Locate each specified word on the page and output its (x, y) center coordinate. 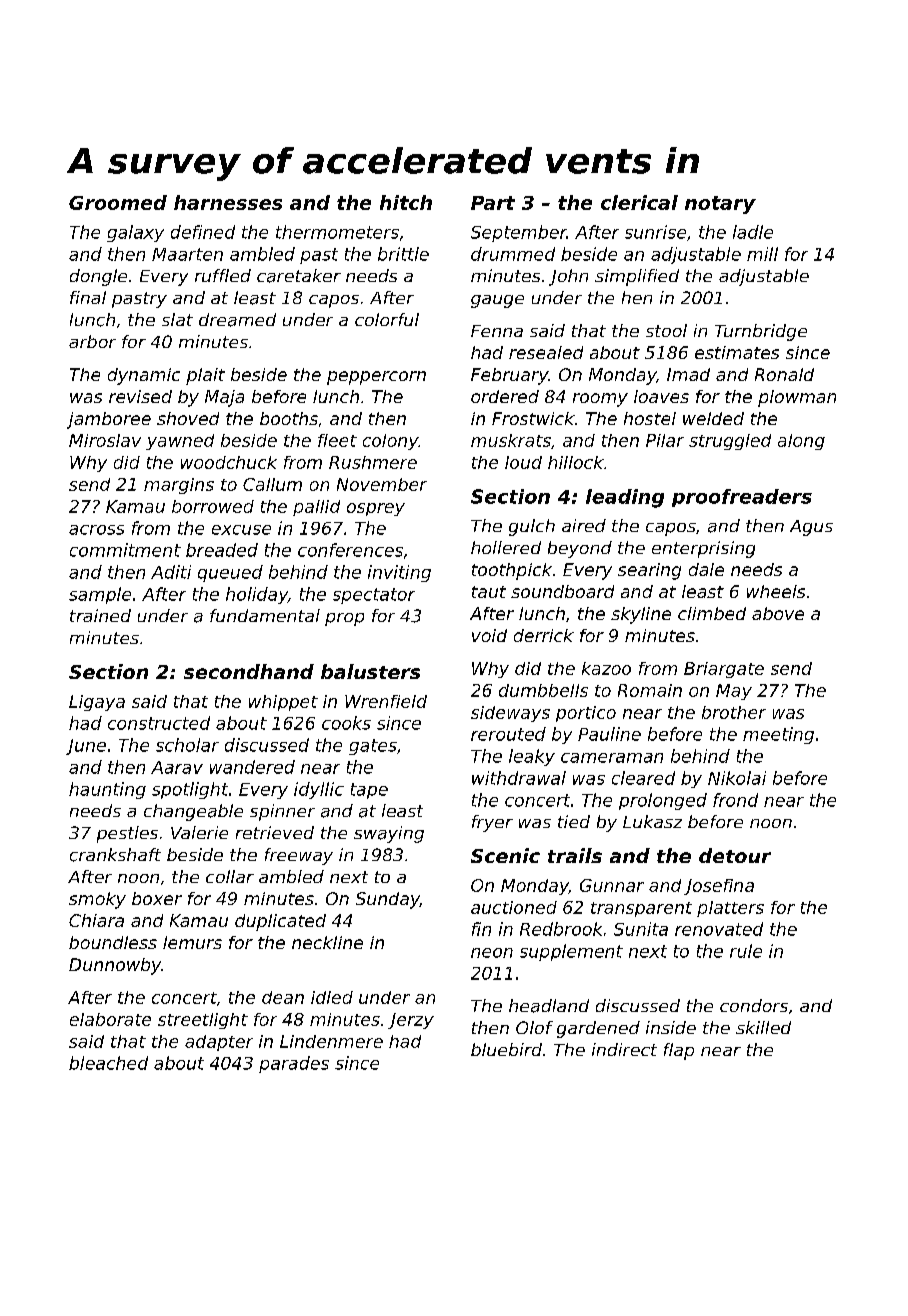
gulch (532, 527)
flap (679, 1051)
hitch (406, 202)
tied (574, 821)
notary (720, 205)
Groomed (118, 202)
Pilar (665, 440)
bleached (108, 1063)
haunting (107, 790)
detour (735, 855)
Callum (272, 484)
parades (294, 1064)
